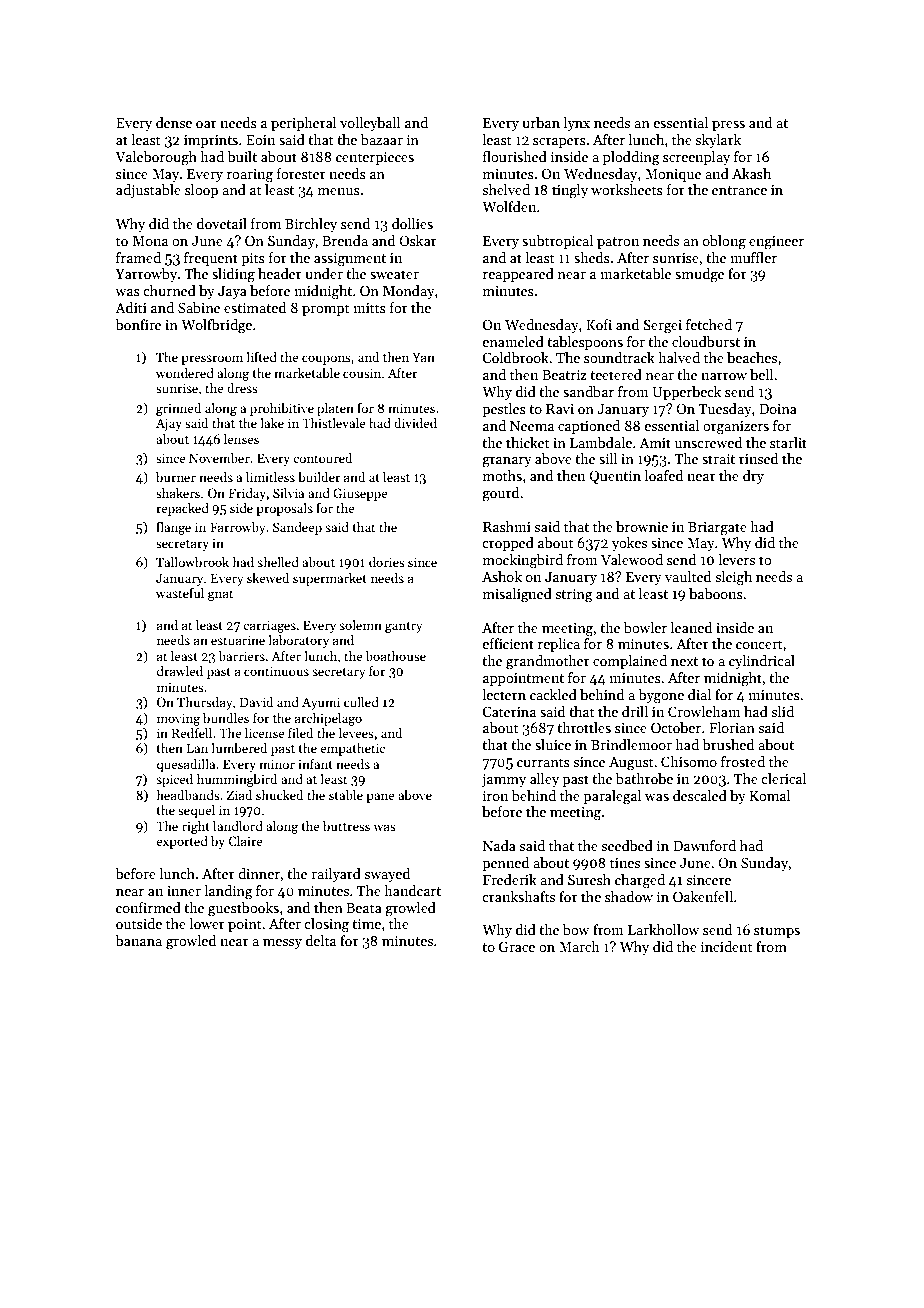  Describe the element at coordinates (423, 357) in the screenshot. I see `Yan` at that location.
